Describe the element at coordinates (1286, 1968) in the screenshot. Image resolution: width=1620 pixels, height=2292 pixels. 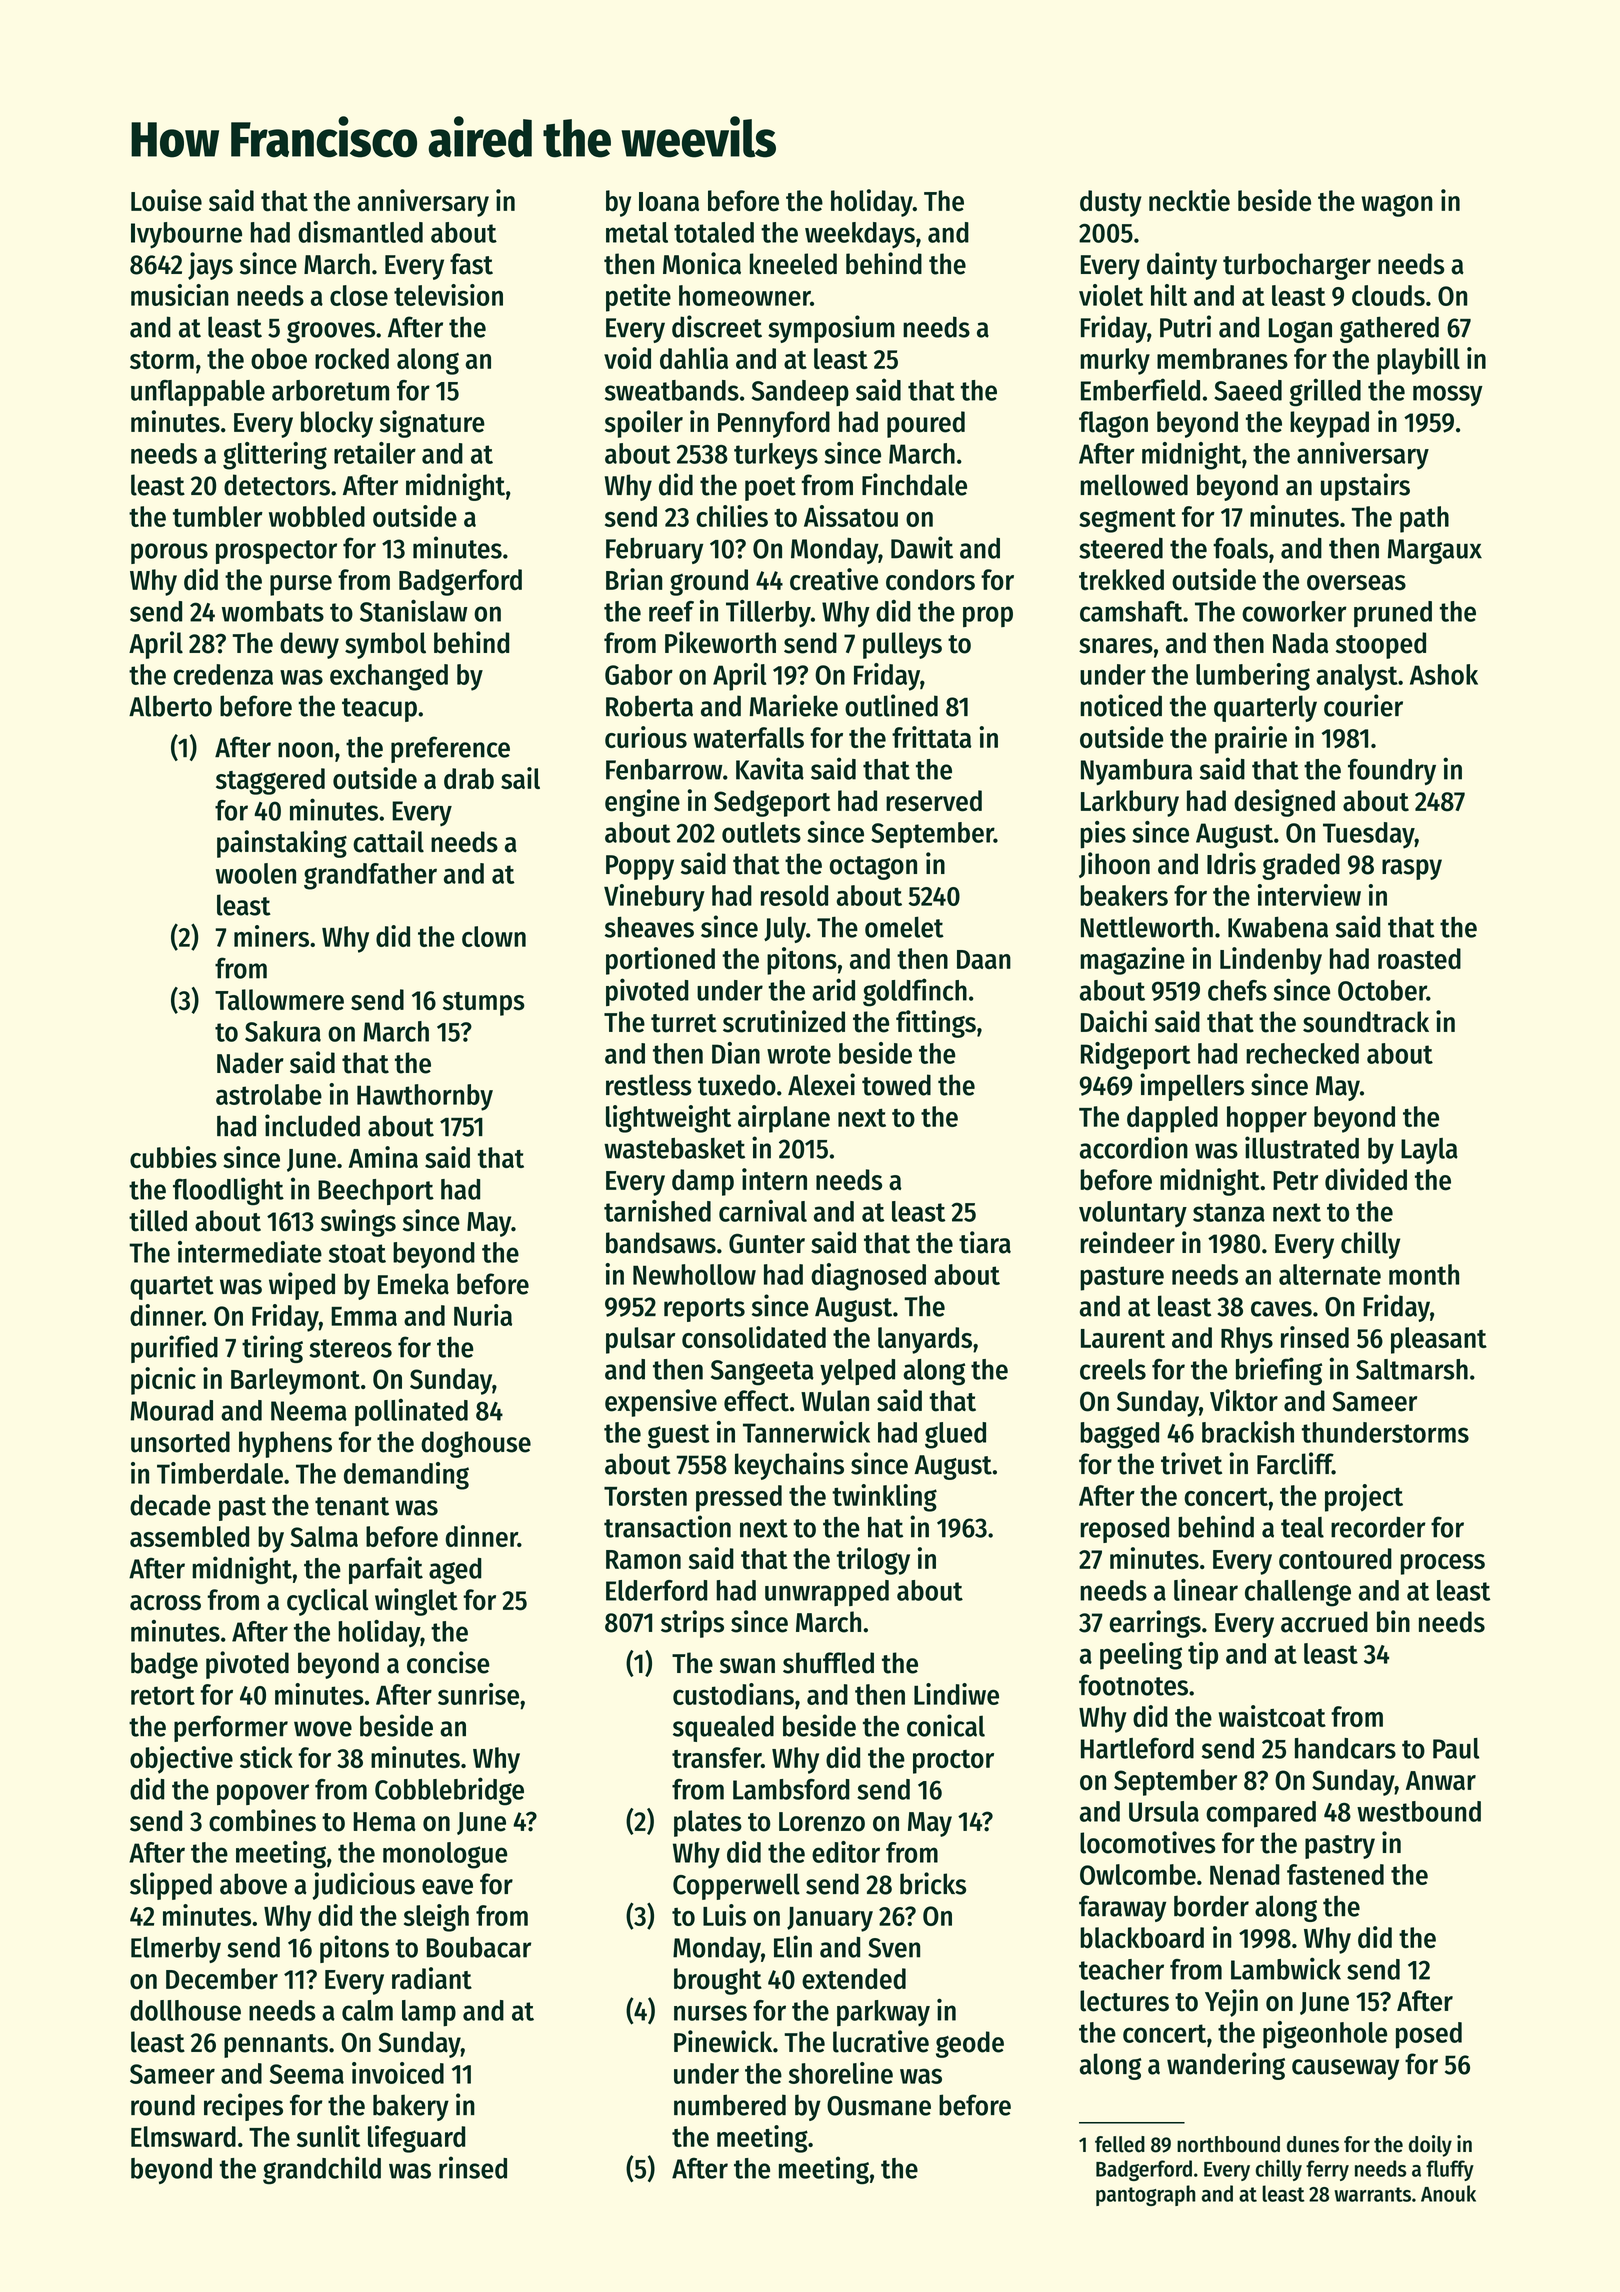
I see `Lambwick` at that location.
